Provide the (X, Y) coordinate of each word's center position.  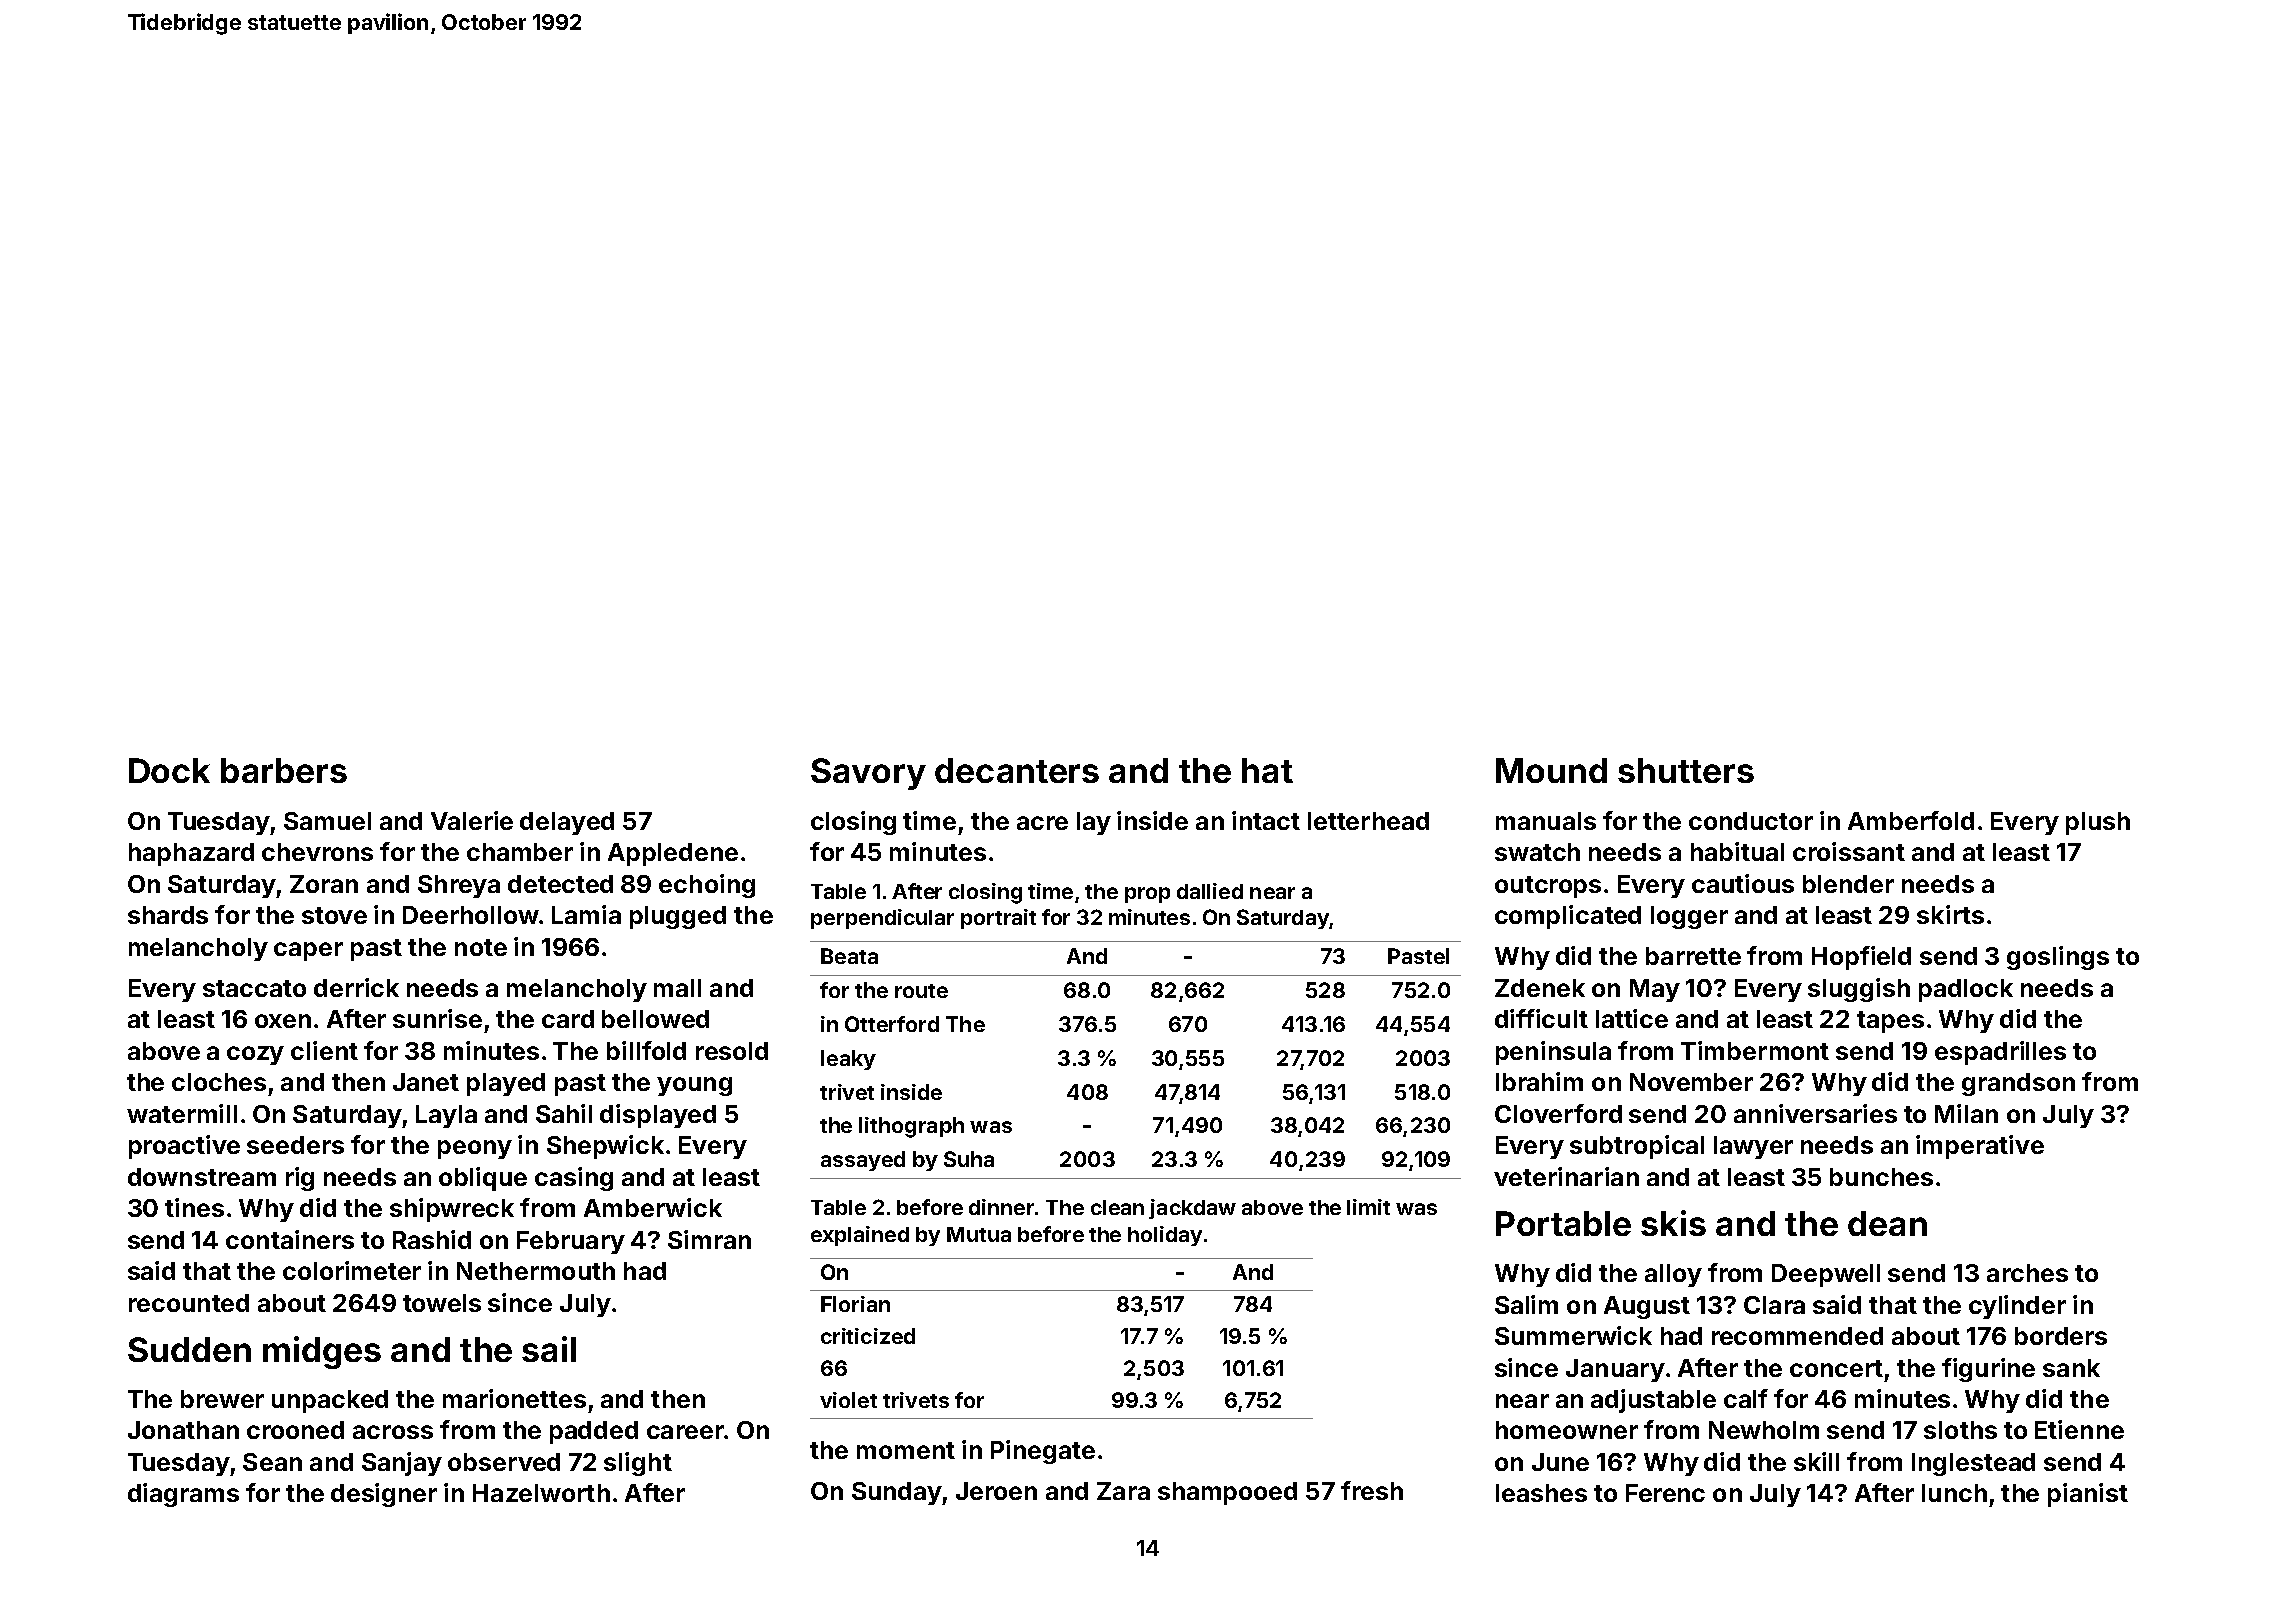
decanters (1017, 770)
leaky (848, 1060)
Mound (1551, 770)
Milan (1966, 1113)
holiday (1165, 1236)
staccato (254, 988)
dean (1887, 1223)
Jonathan (183, 1430)
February (571, 1242)
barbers (284, 770)
